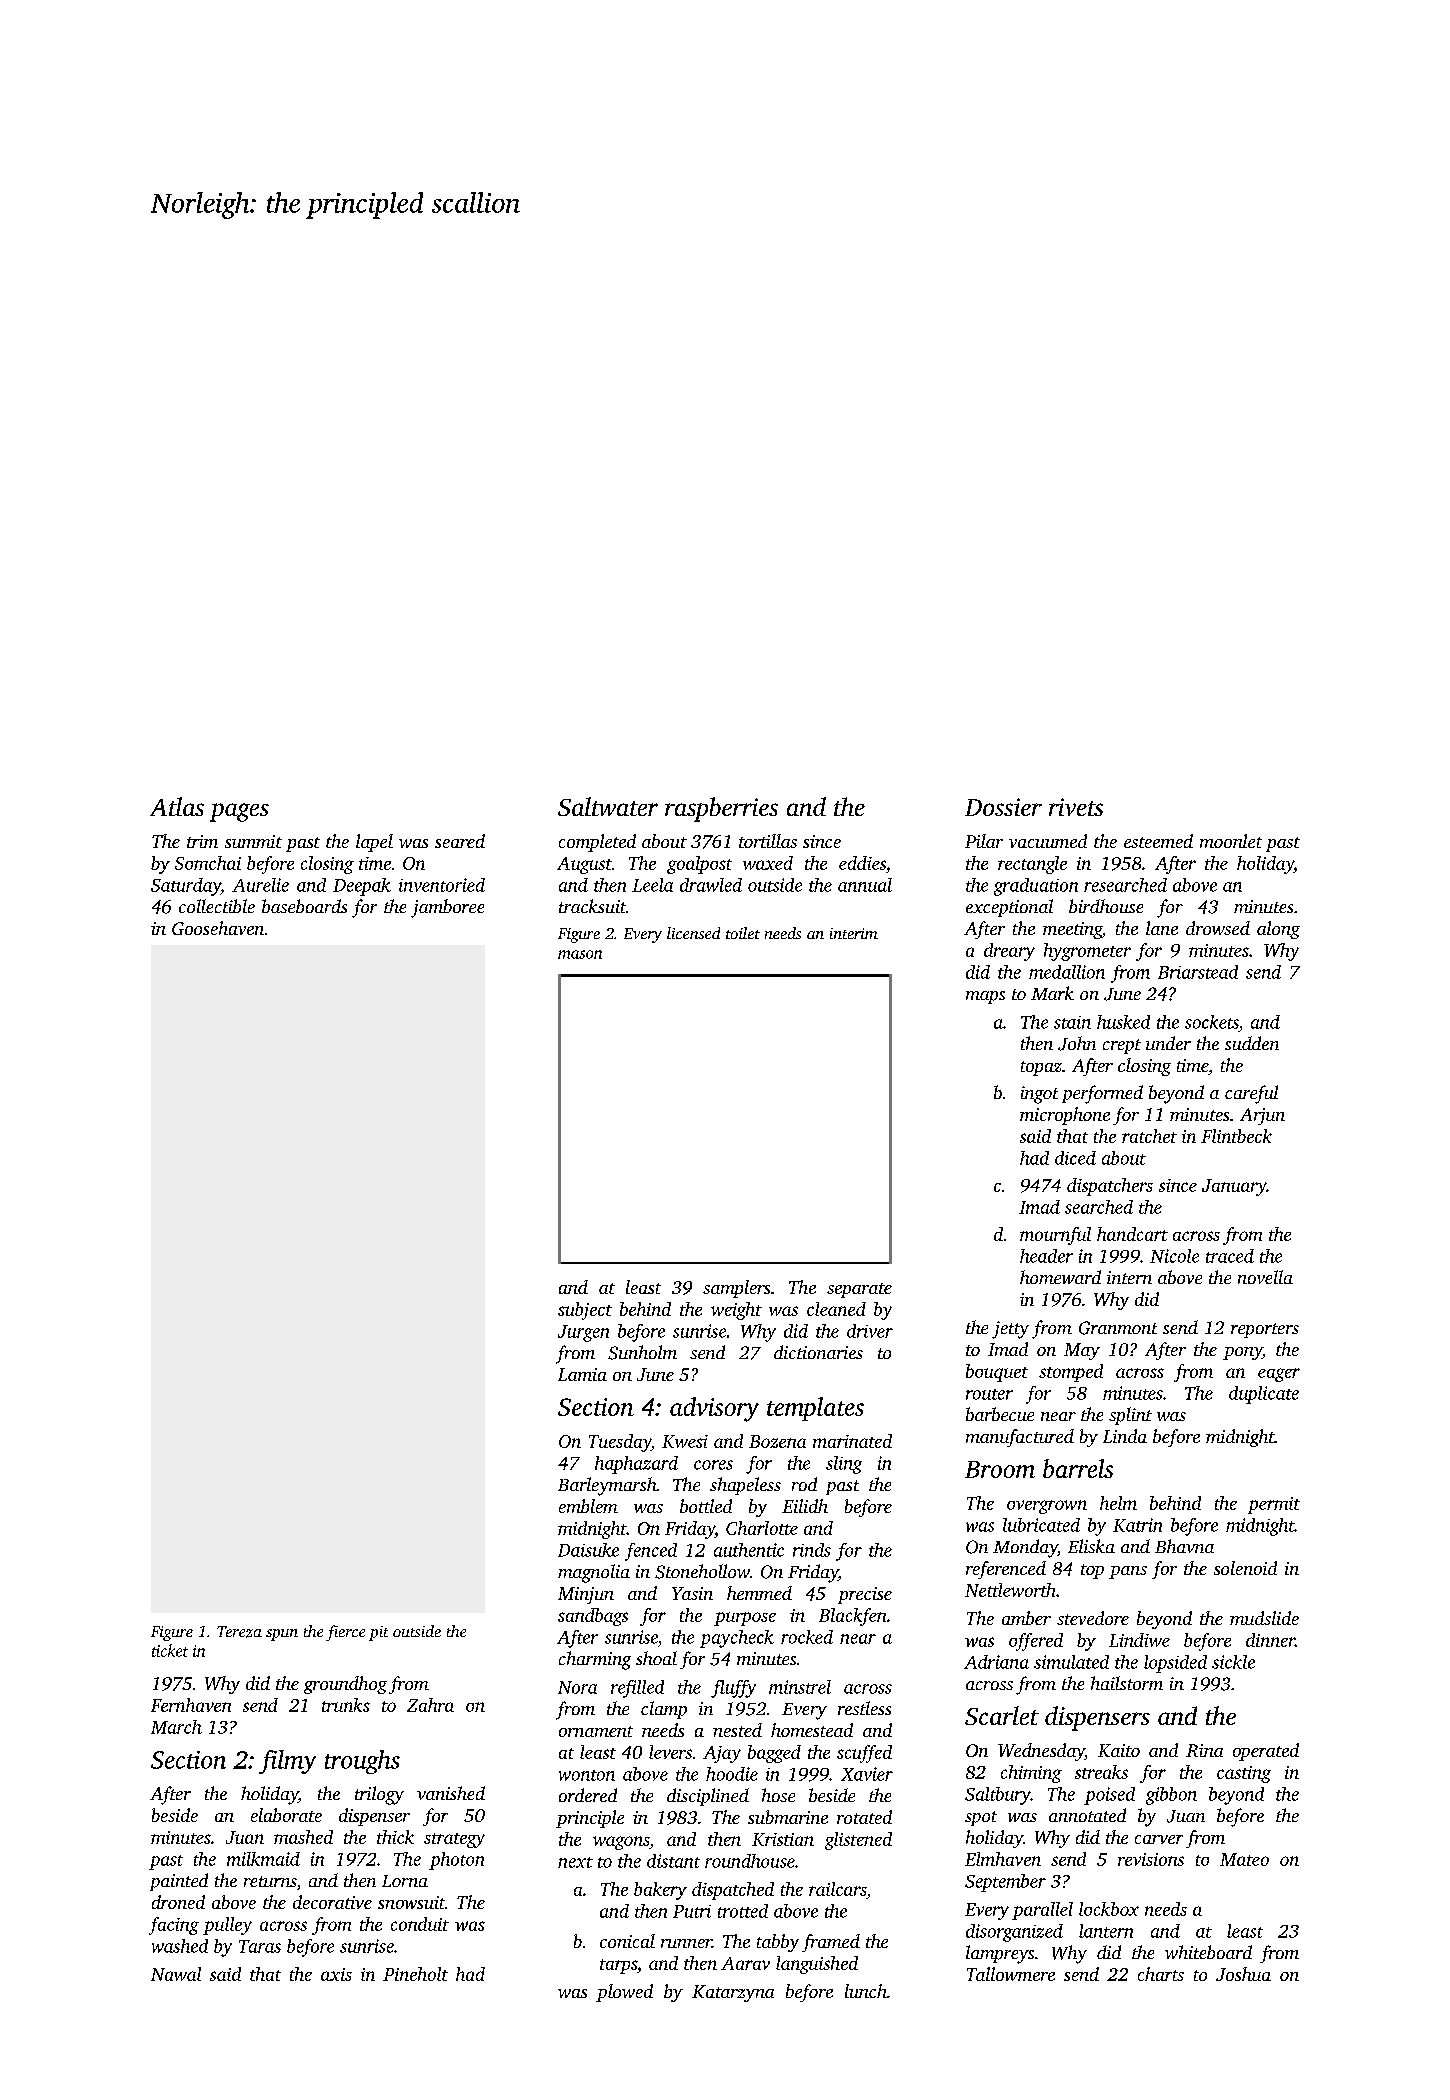  What do you see at coordinates (1039, 1095) in the document?
I see `ingot` at bounding box center [1039, 1095].
